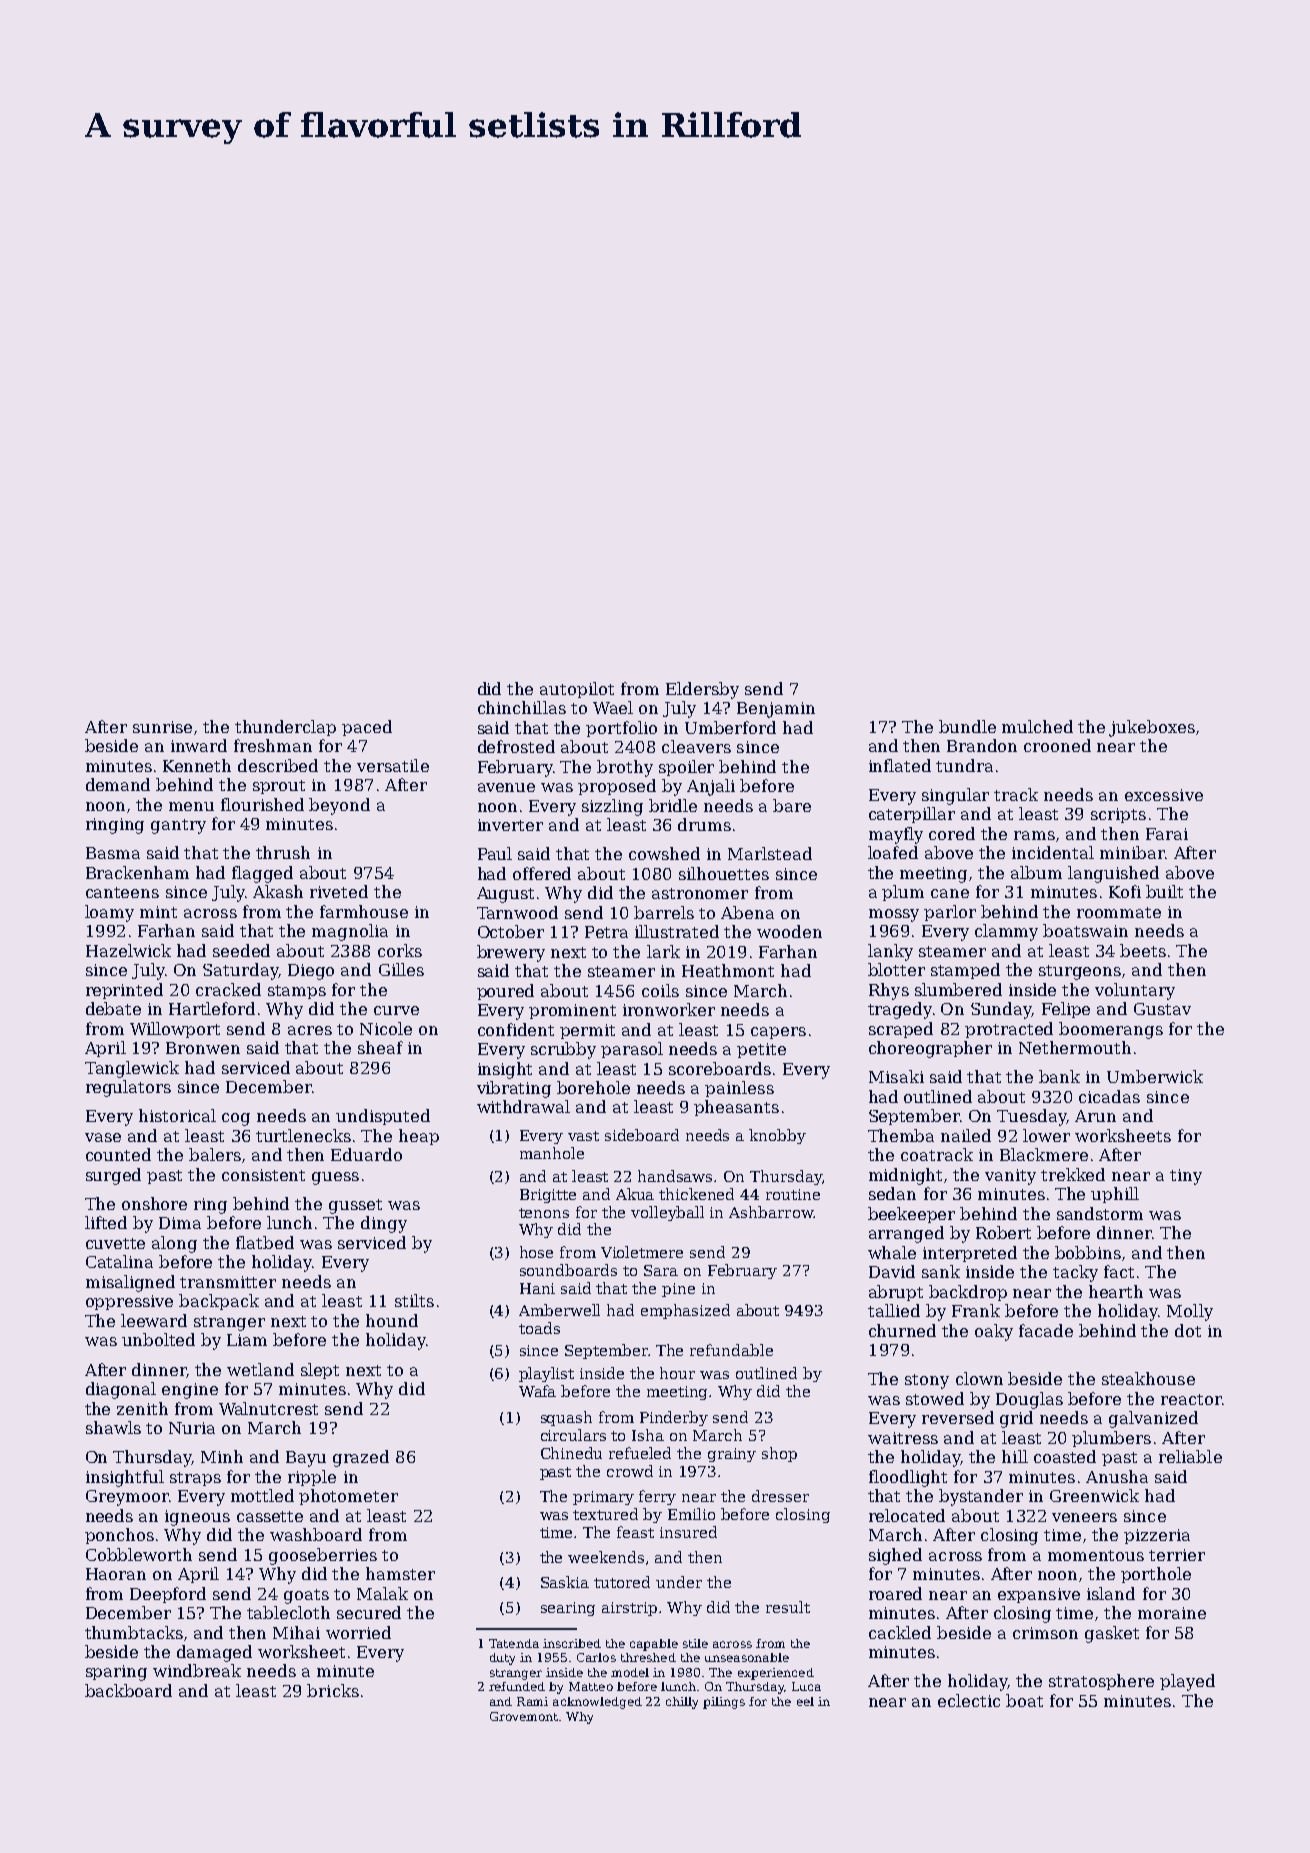  I want to click on Wafa, so click(537, 1391).
